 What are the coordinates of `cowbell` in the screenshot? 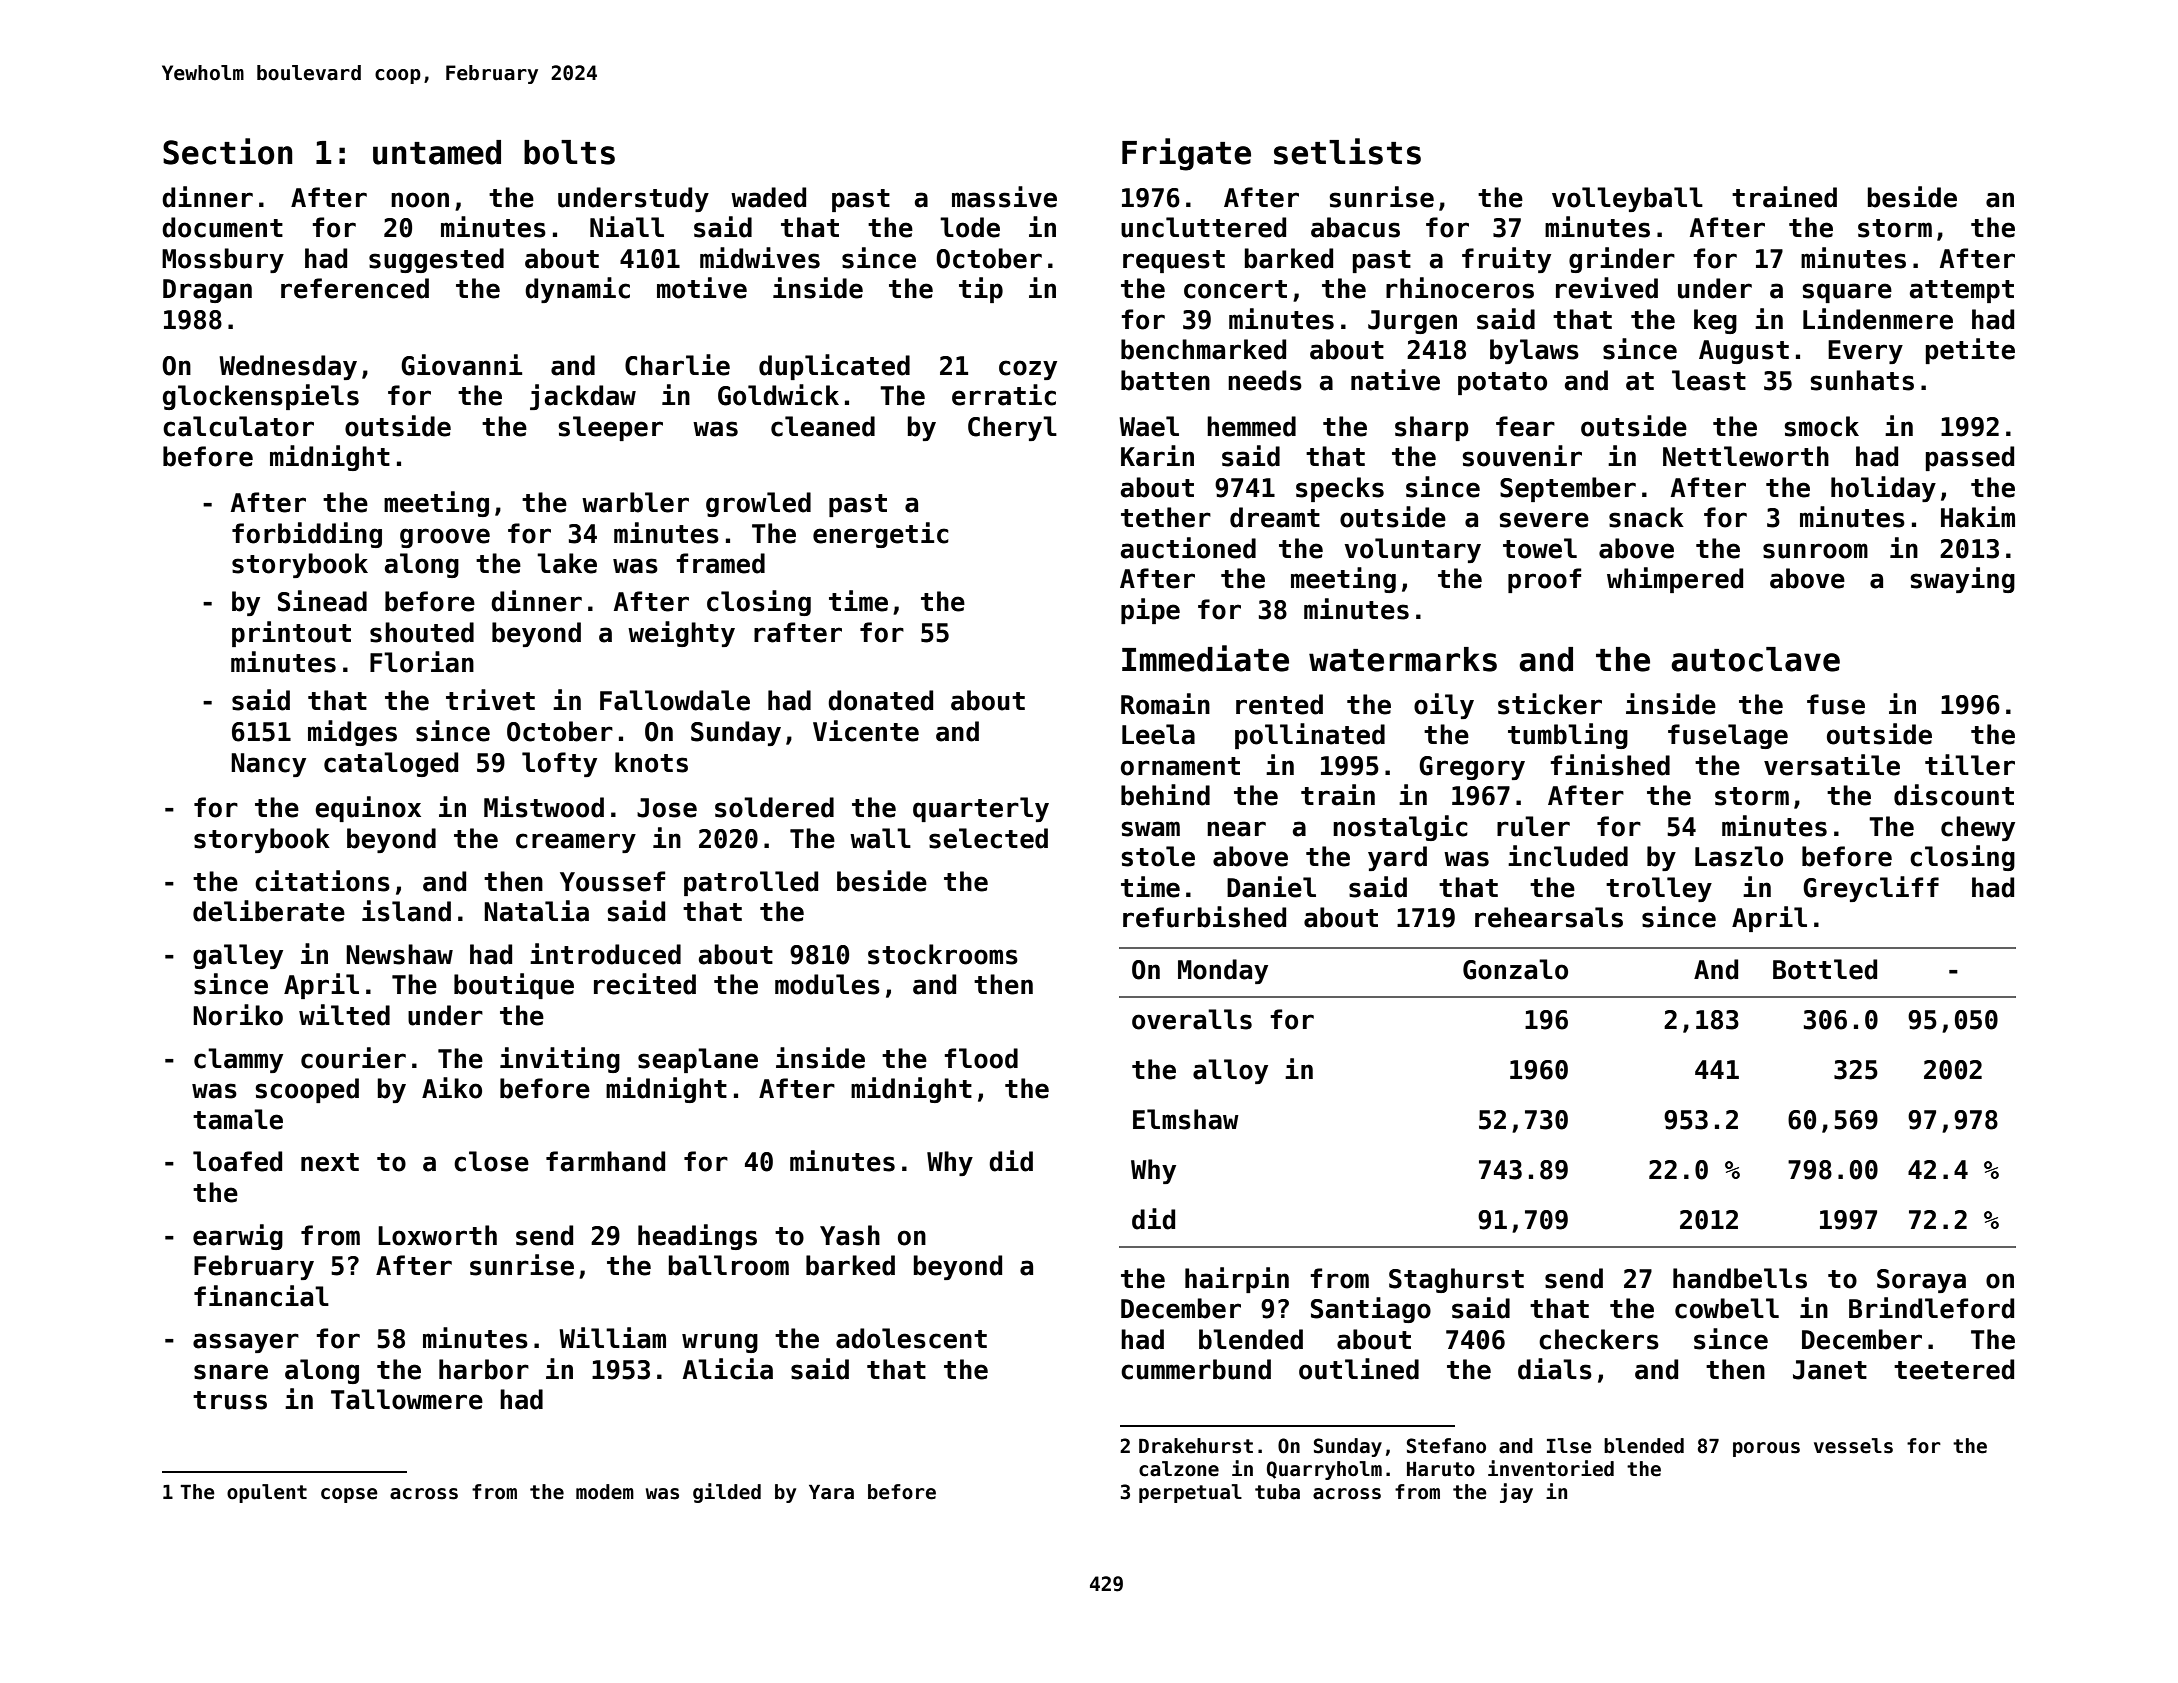 It's located at (1727, 1308).
